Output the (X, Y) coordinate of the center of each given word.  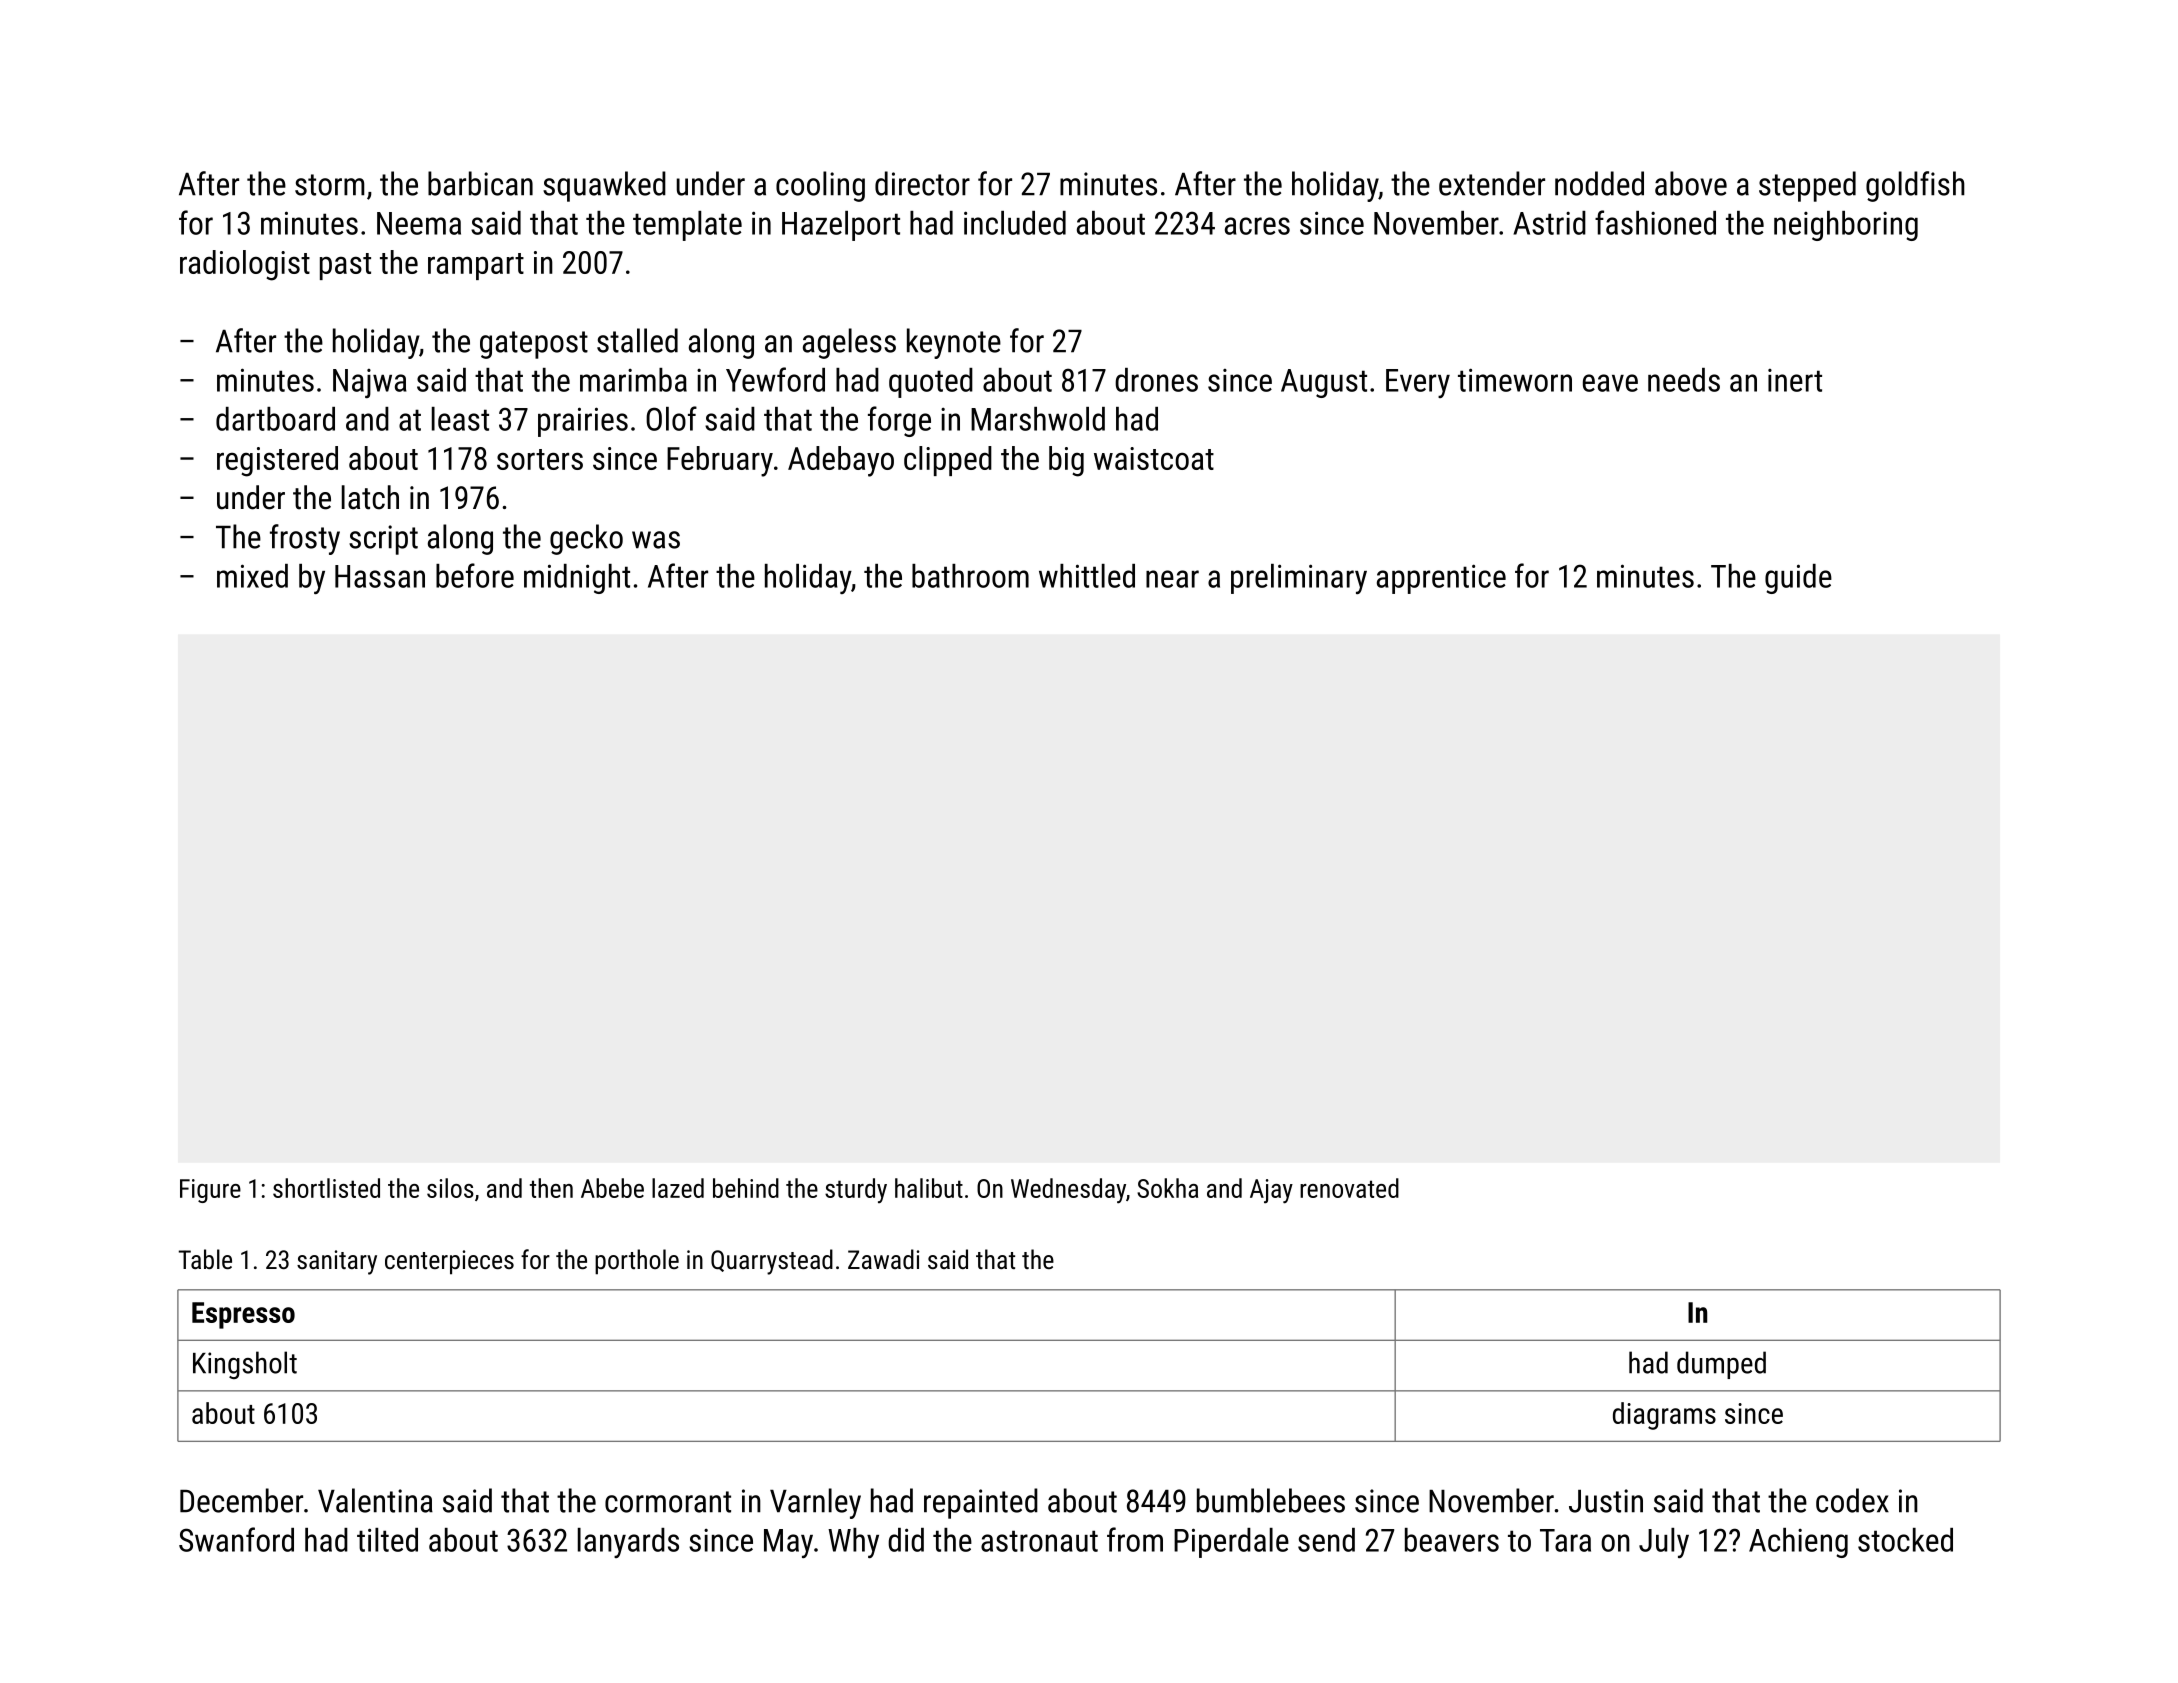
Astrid (1549, 223)
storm (330, 185)
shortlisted (326, 1188)
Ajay (1271, 1191)
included (1015, 223)
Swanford (236, 1539)
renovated (1349, 1188)
